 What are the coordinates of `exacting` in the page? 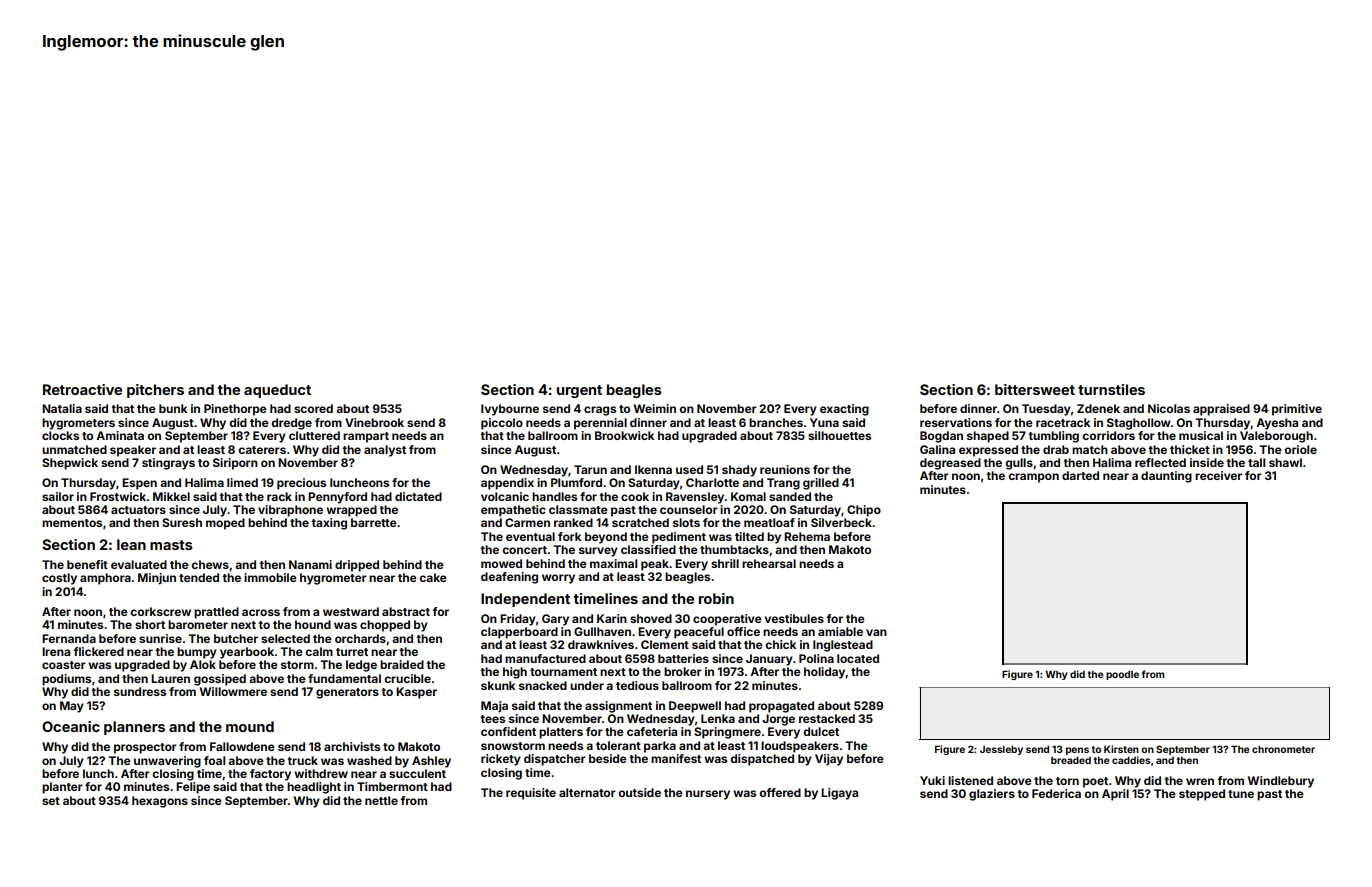 It's located at (844, 410).
